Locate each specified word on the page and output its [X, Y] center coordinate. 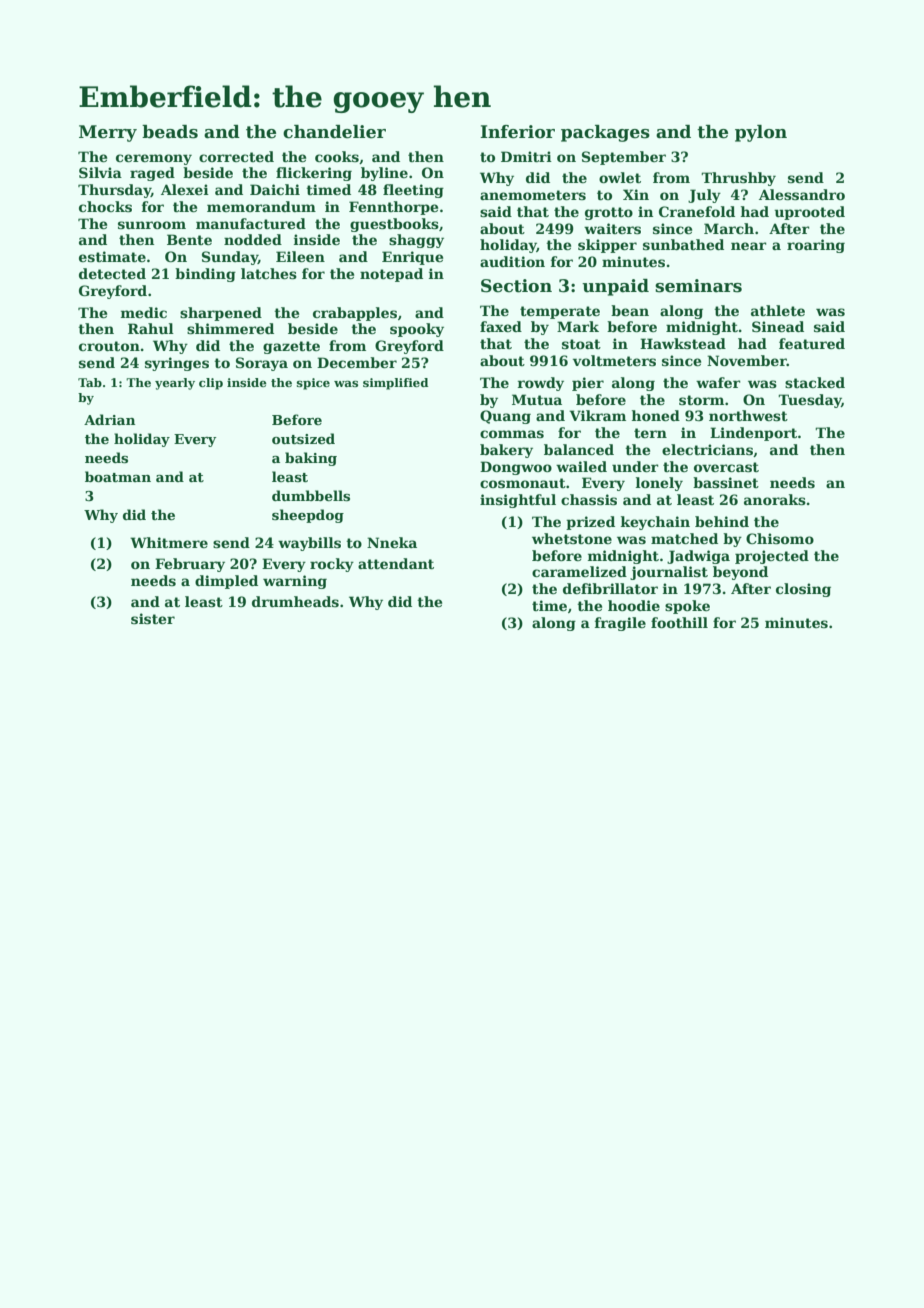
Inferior [517, 132]
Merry [108, 133]
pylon [761, 133]
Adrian [110, 419]
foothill [679, 622]
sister [153, 618]
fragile [620, 624]
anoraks [775, 499]
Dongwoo [516, 468]
